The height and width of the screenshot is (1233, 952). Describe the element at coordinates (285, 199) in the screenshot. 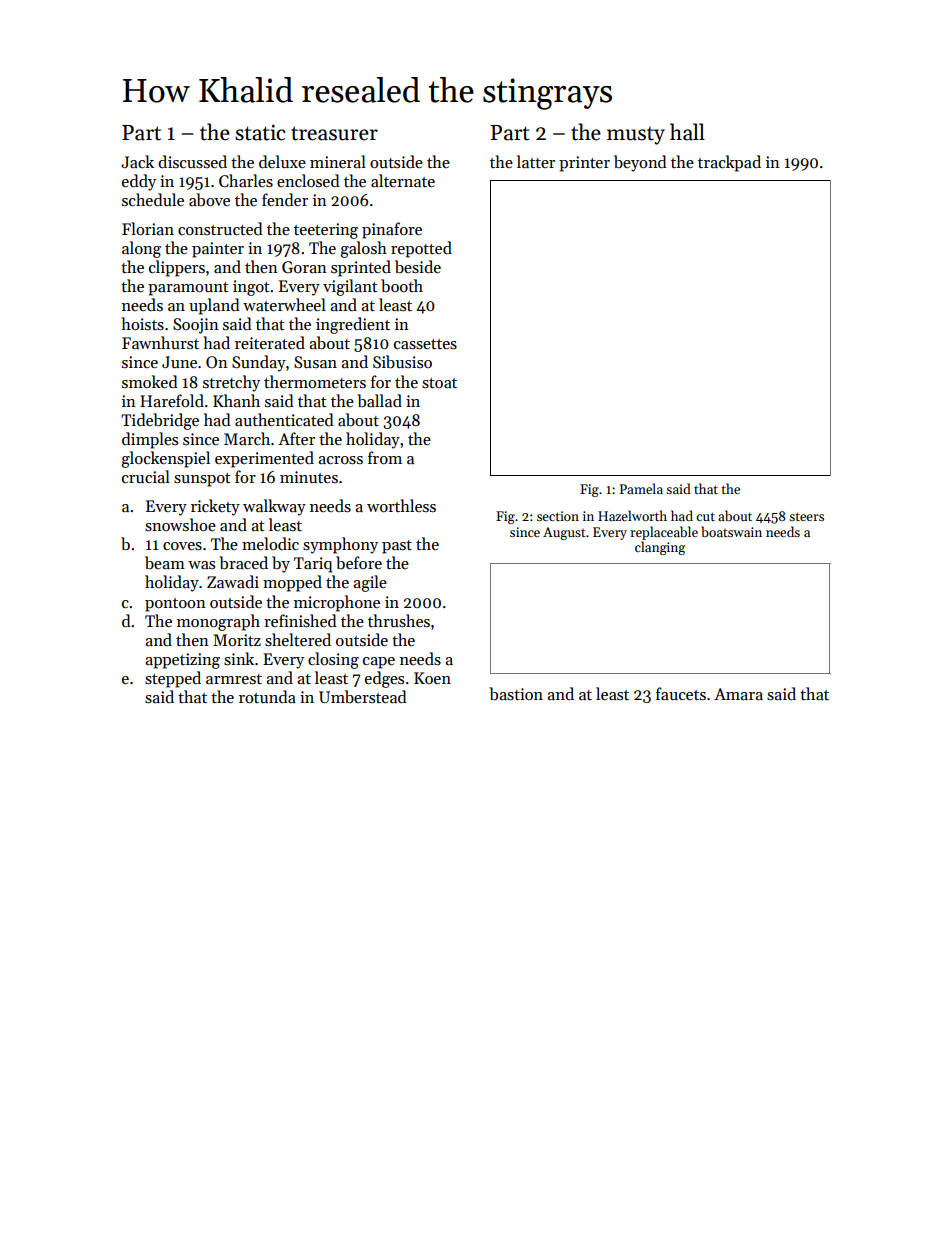

I see `fender` at that location.
